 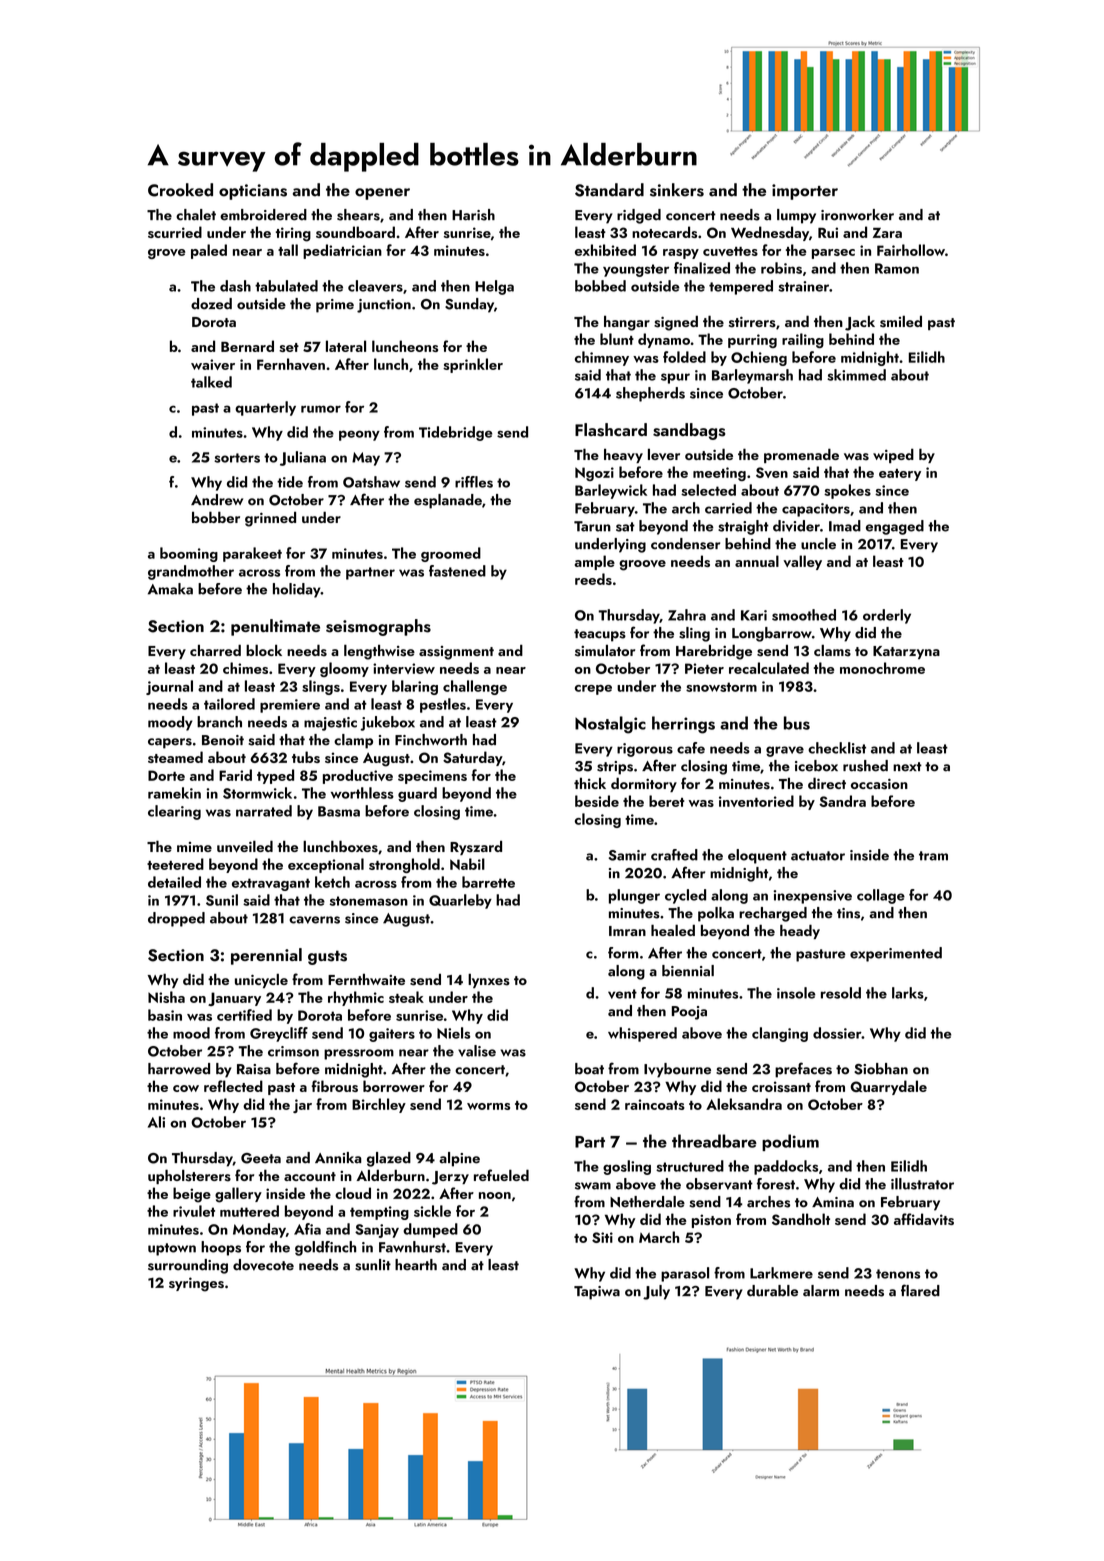 What do you see at coordinates (667, 801) in the image?
I see `beret` at bounding box center [667, 801].
